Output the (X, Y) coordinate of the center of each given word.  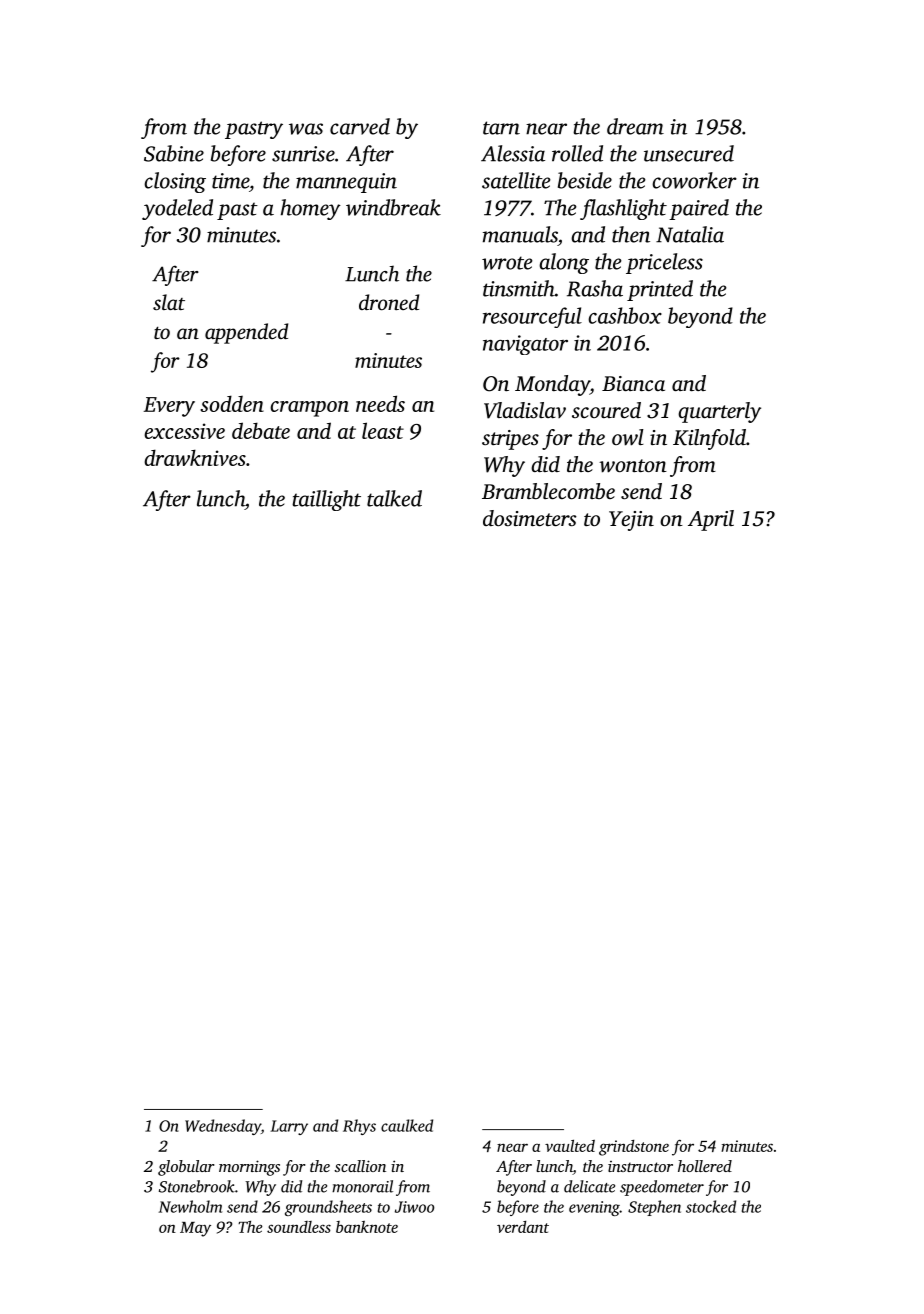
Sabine (174, 153)
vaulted (570, 1146)
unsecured (689, 153)
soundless (299, 1227)
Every (169, 407)
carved (360, 126)
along (564, 263)
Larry (289, 1127)
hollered (705, 1166)
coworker (694, 180)
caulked (407, 1125)
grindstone (634, 1148)
